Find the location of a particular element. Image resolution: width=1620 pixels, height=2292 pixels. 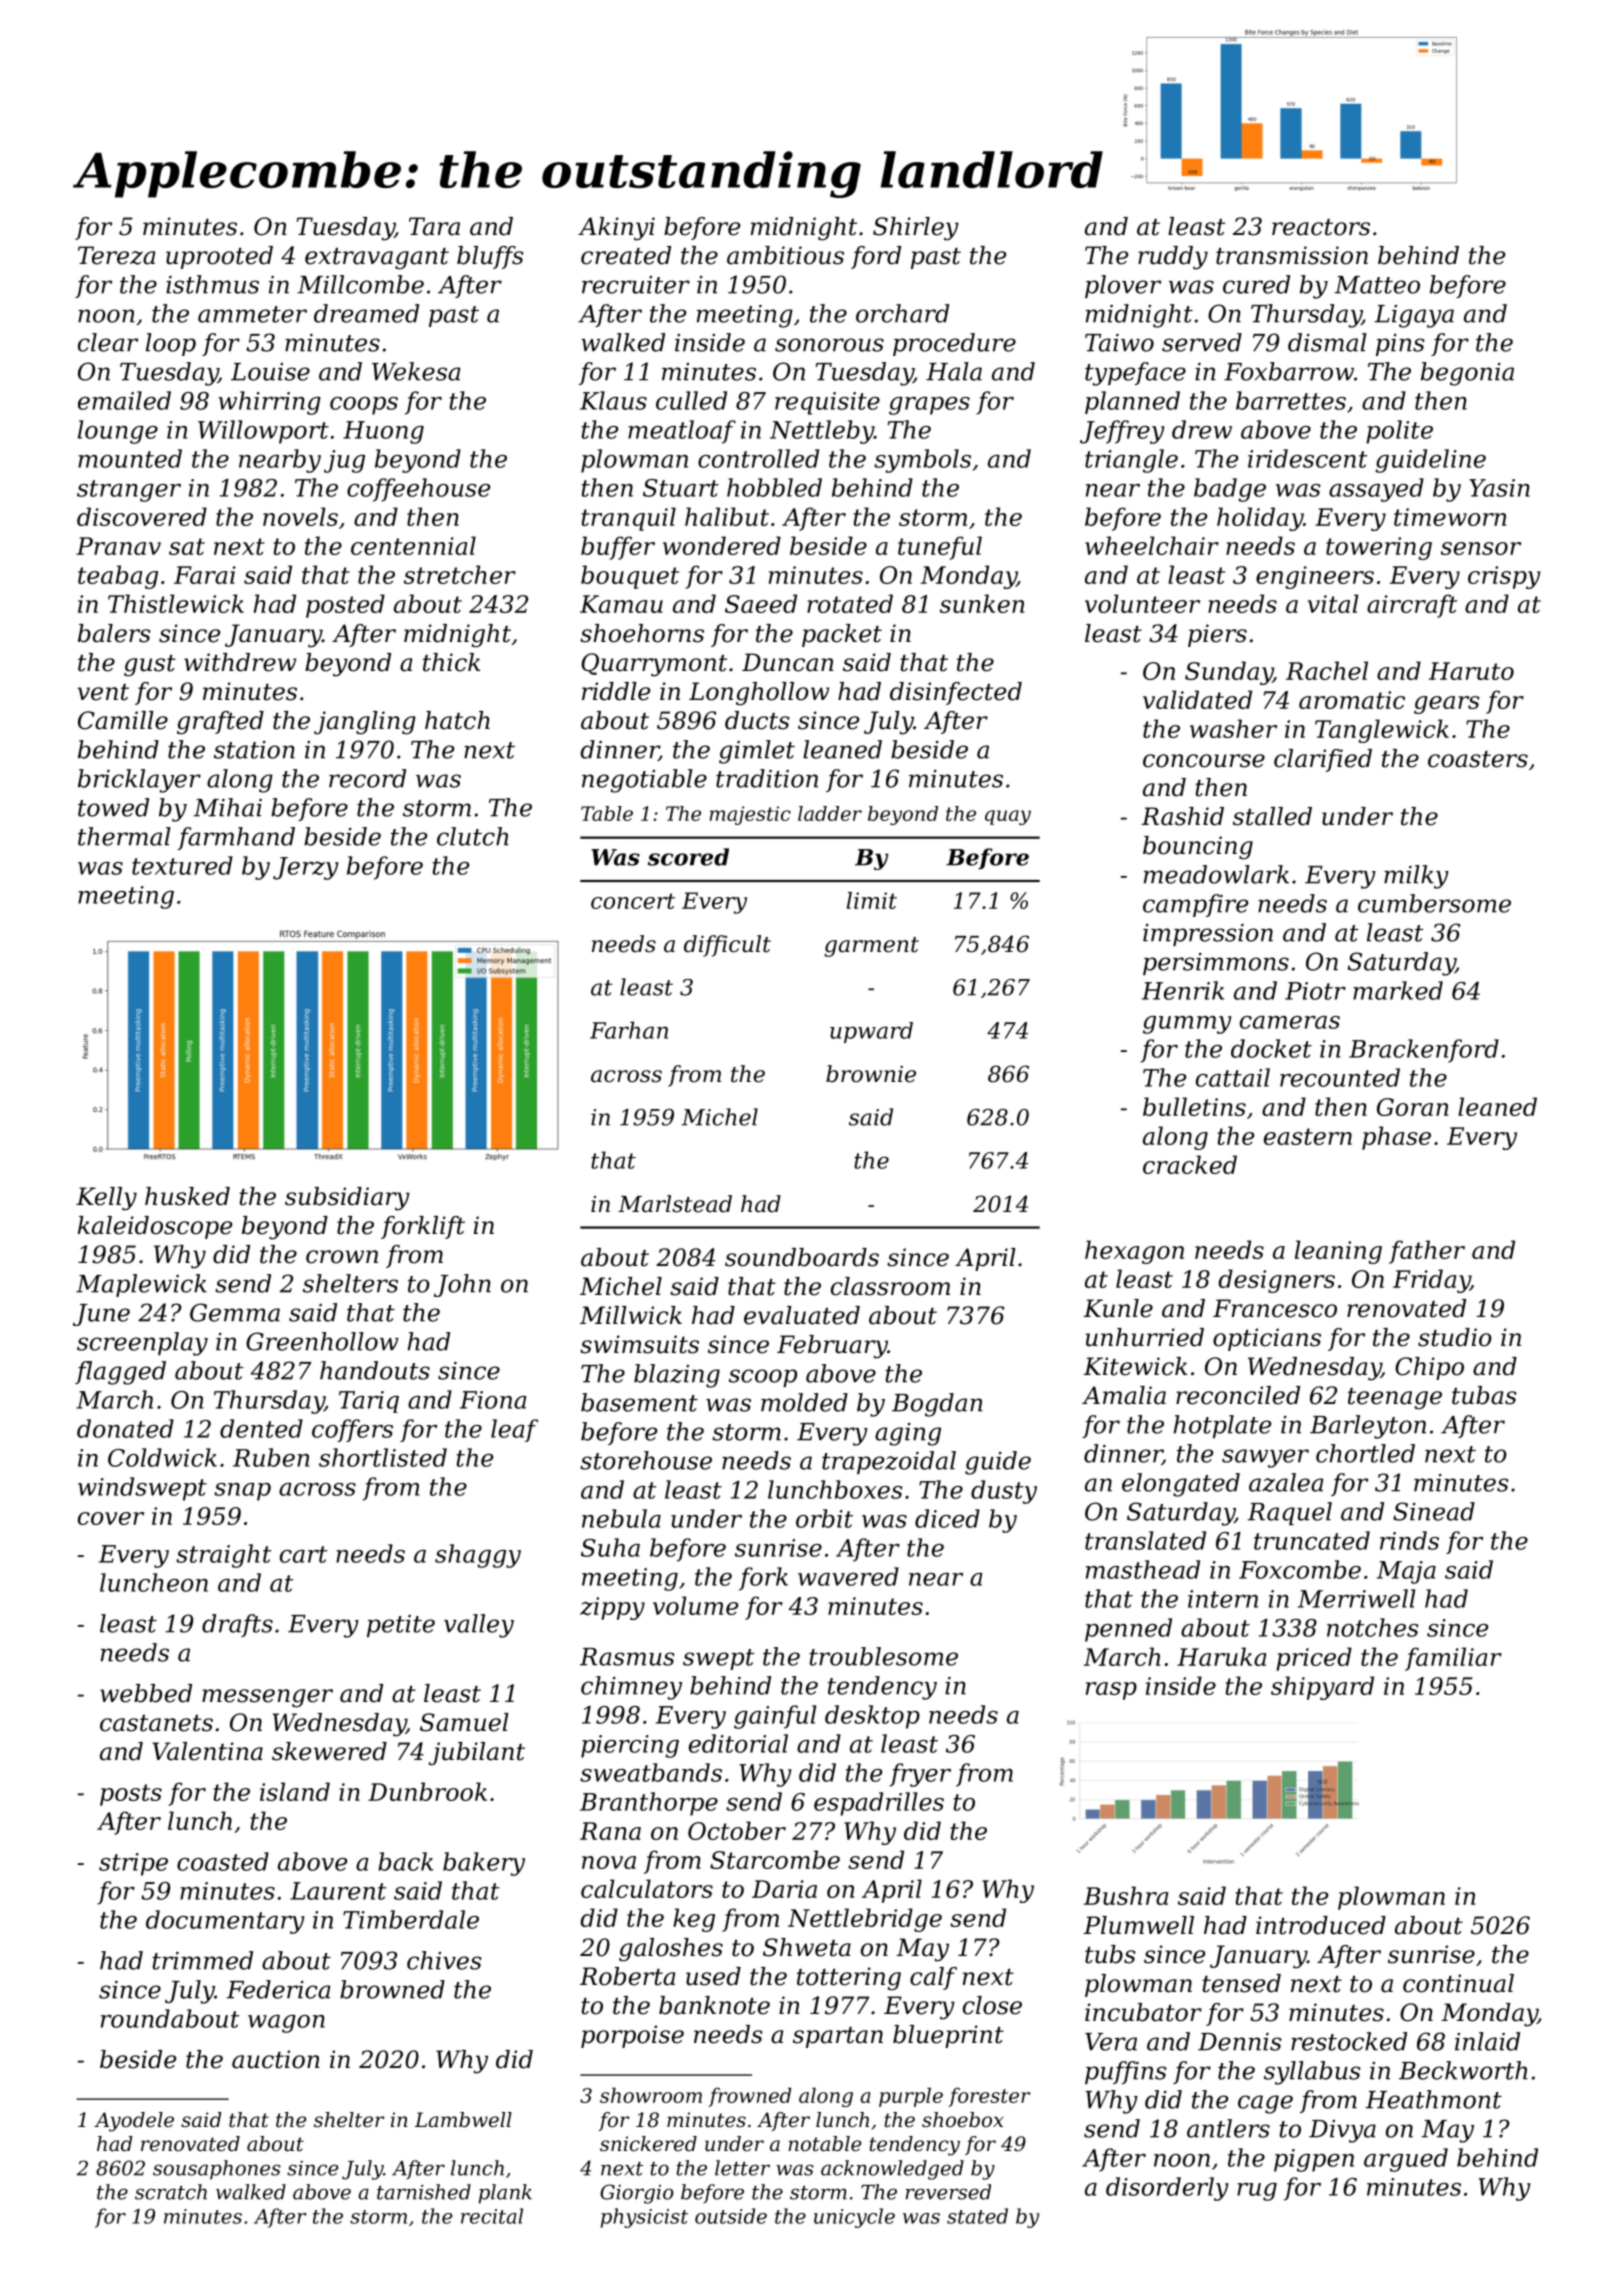

trimmed is located at coordinates (202, 1960).
